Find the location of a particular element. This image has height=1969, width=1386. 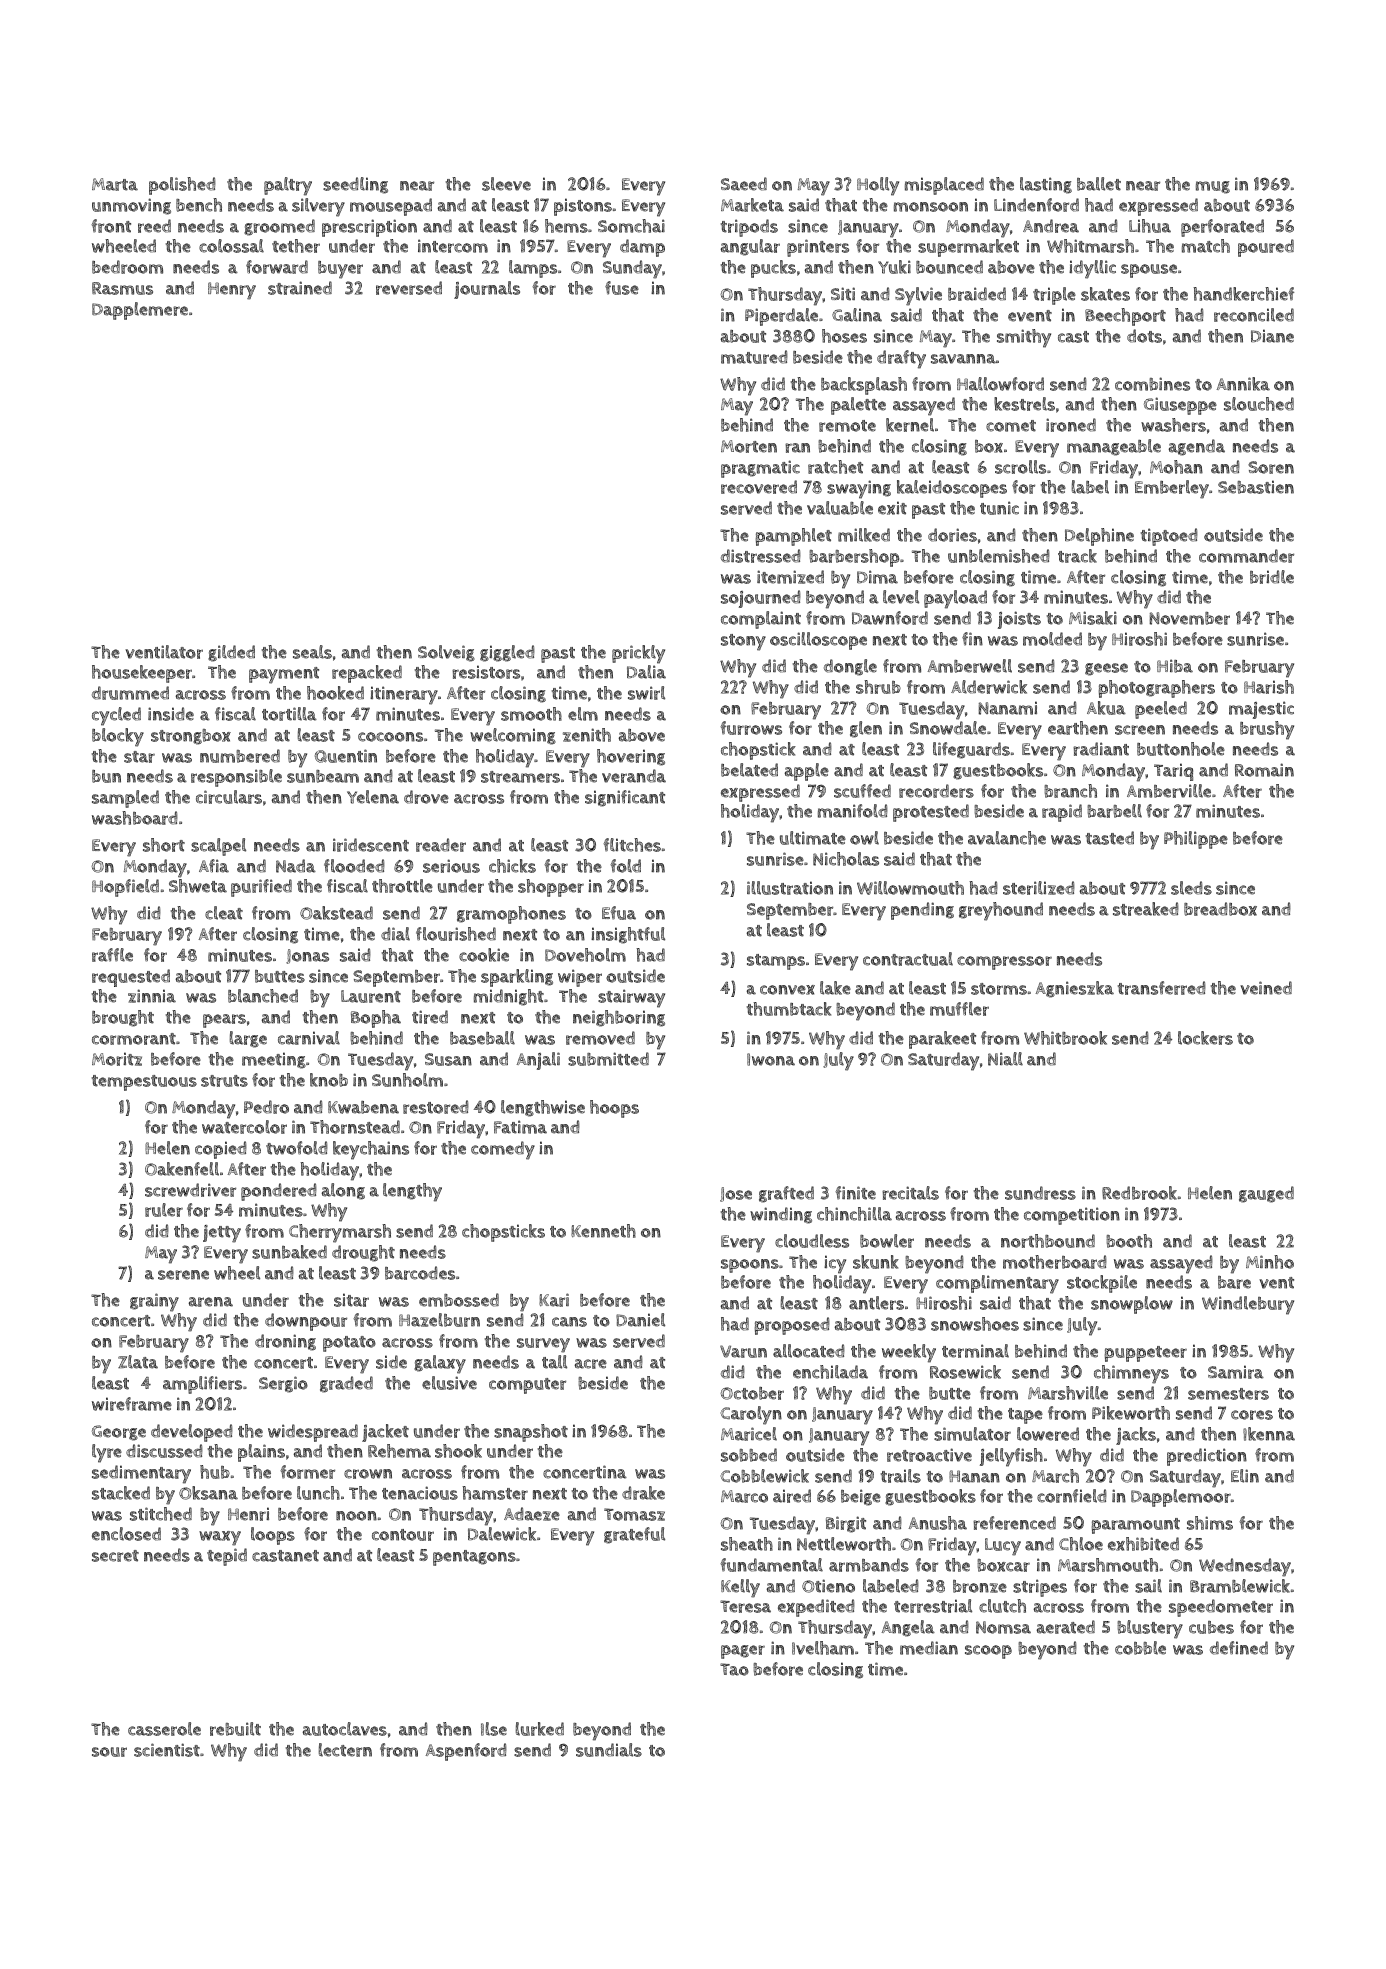

casserole is located at coordinates (164, 1729).
